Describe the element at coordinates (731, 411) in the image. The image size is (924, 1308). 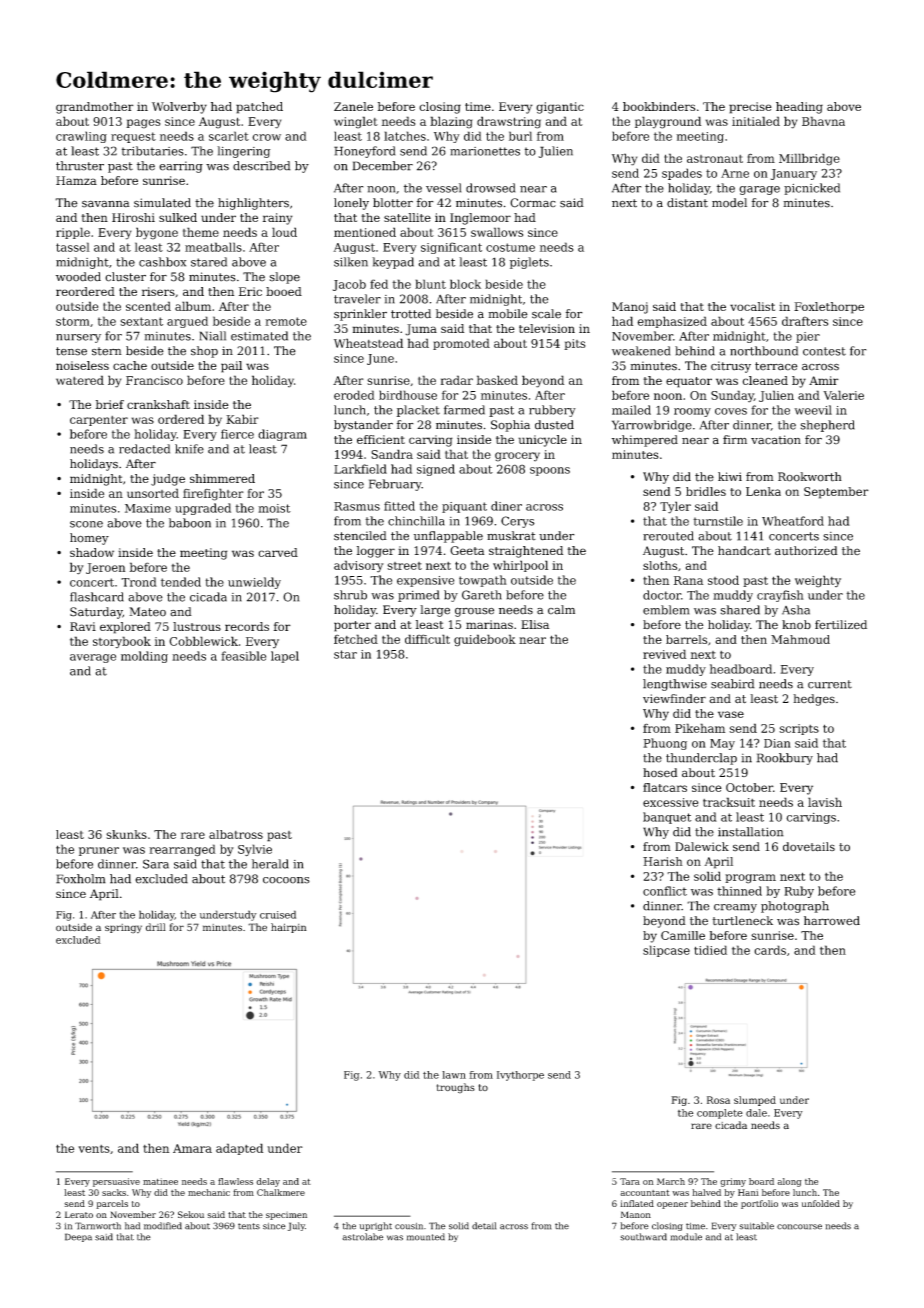
I see `coves` at that location.
